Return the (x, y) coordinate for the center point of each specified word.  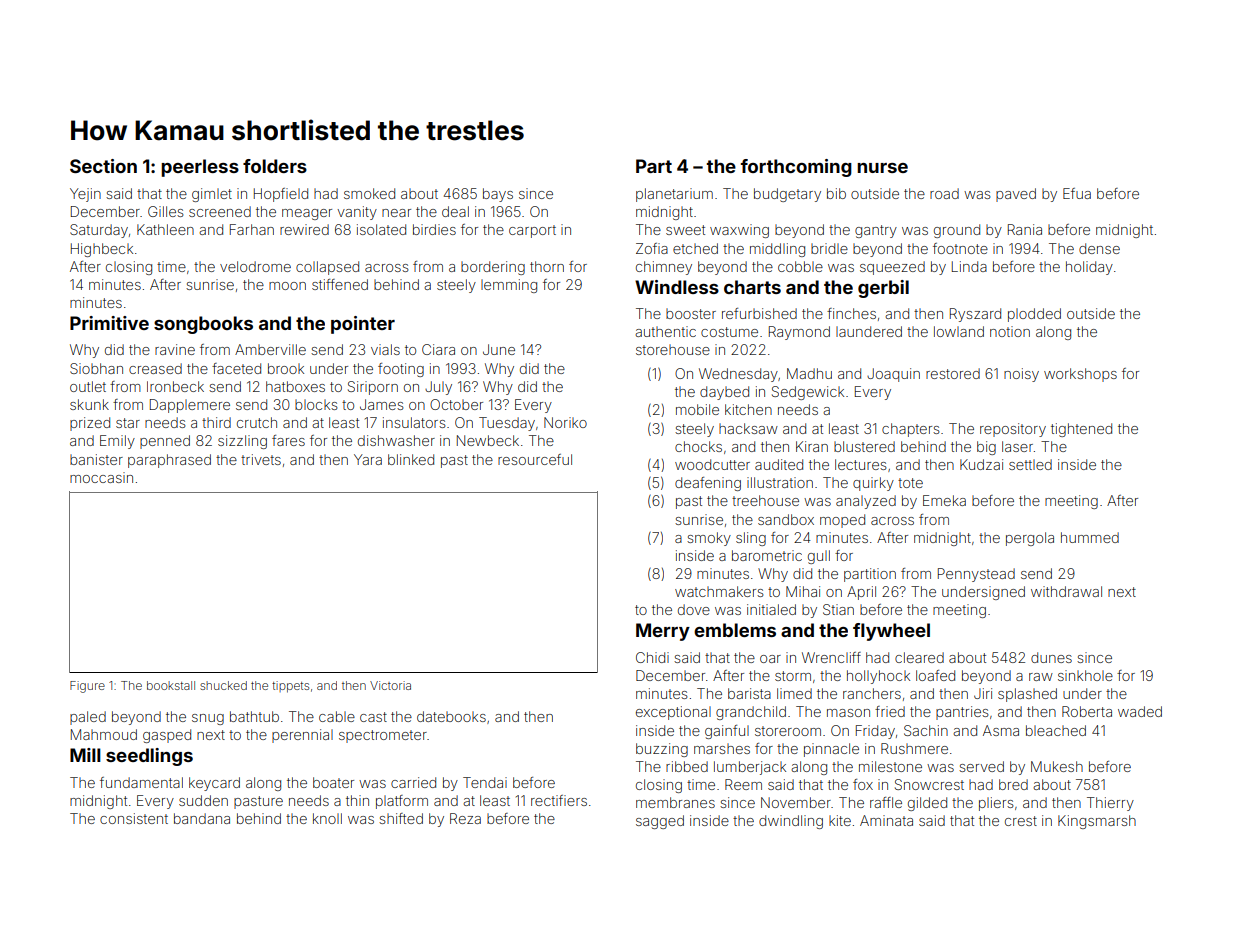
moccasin (101, 477)
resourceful (535, 459)
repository (1013, 430)
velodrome (255, 266)
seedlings (149, 757)
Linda (969, 266)
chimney (664, 268)
